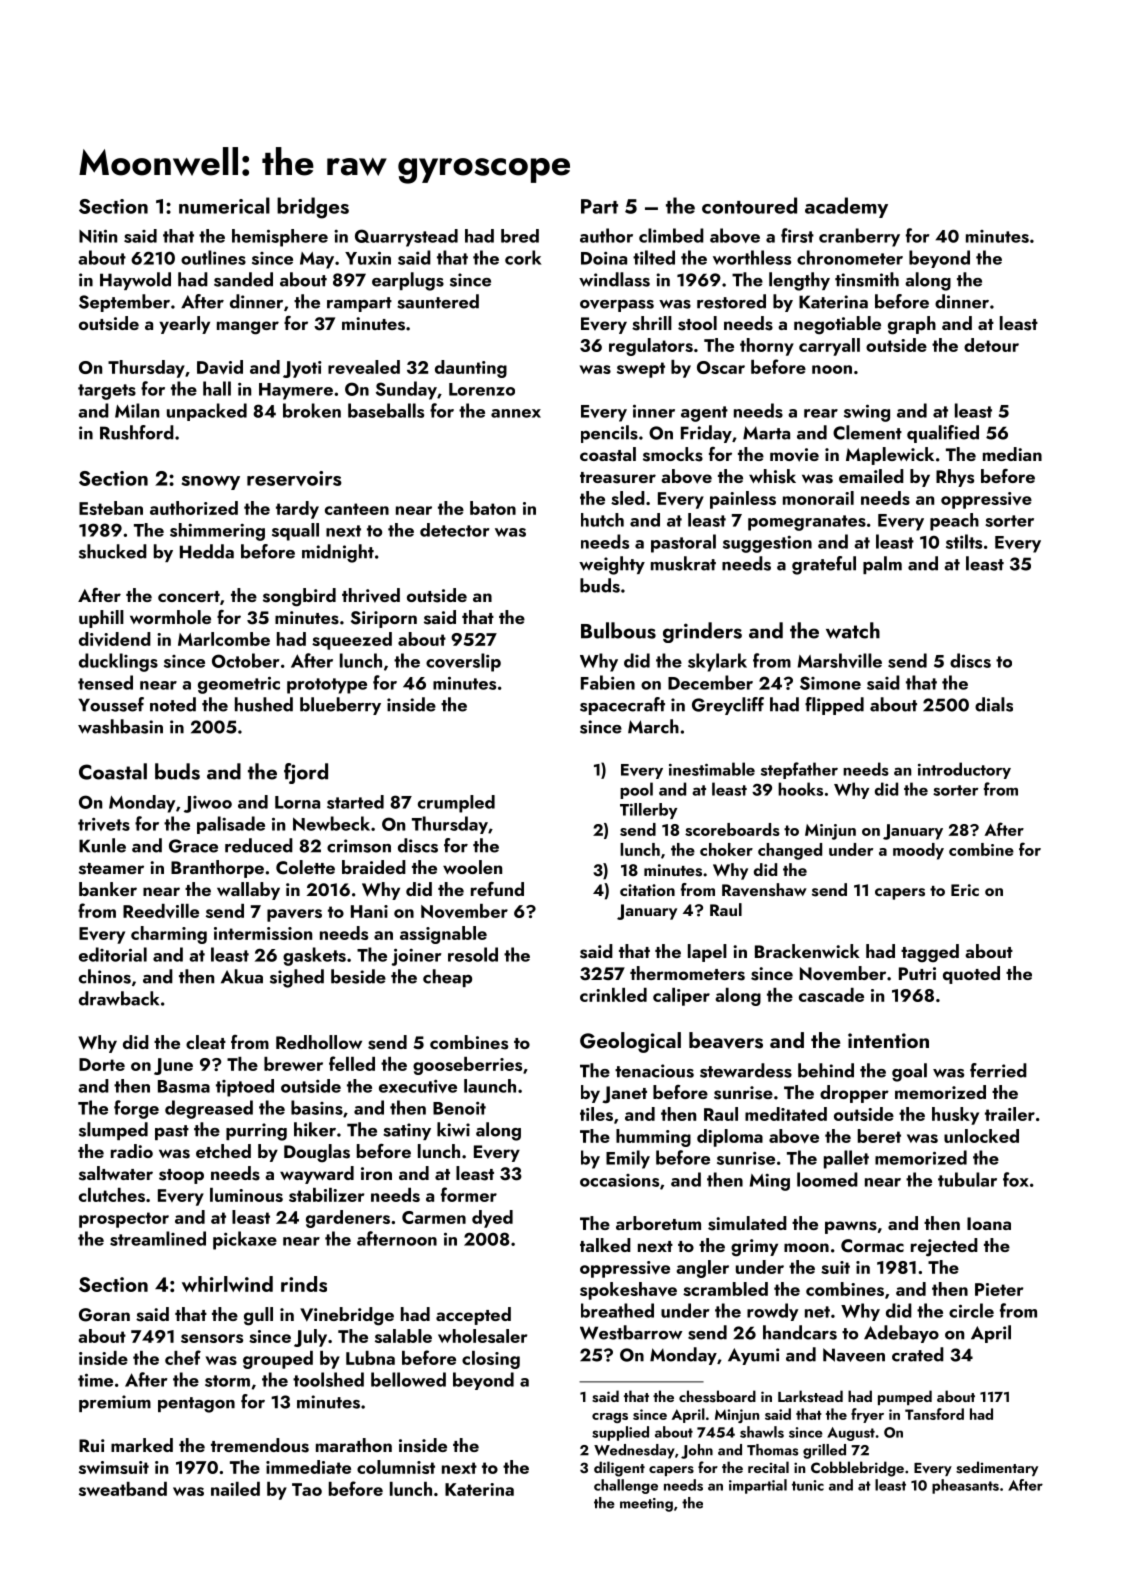 The height and width of the screenshot is (1587, 1122). Describe the element at coordinates (917, 973) in the screenshot. I see `Putri` at that location.
